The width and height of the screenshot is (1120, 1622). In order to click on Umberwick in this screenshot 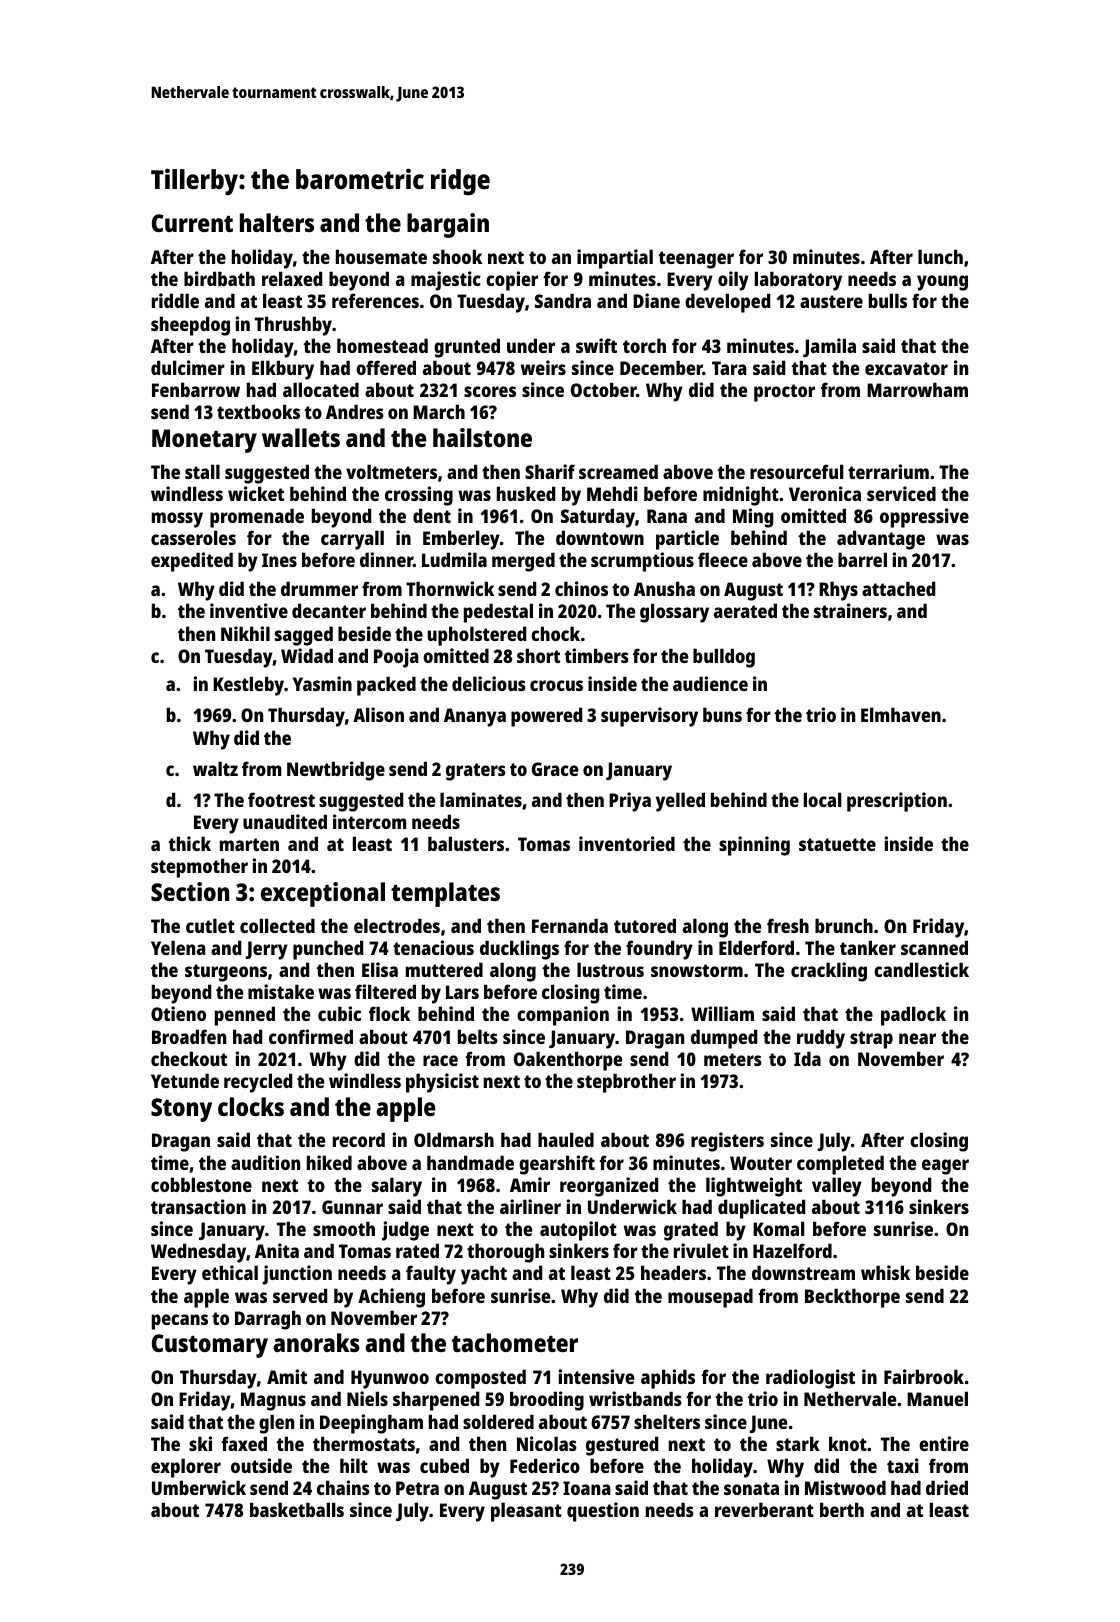, I will do `click(199, 1487)`.
